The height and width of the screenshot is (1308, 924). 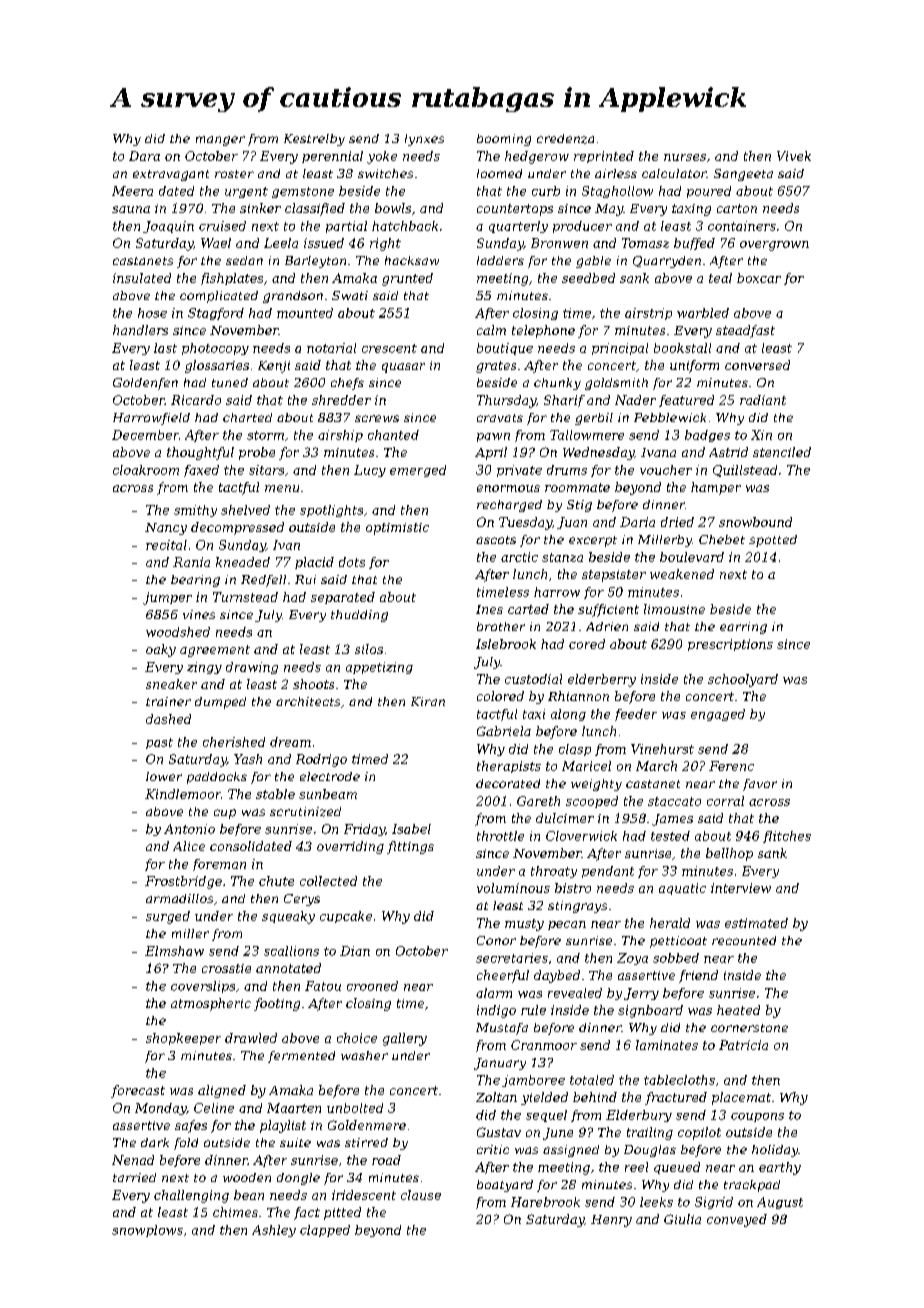 What do you see at coordinates (743, 175) in the screenshot?
I see `Sangeeta` at bounding box center [743, 175].
